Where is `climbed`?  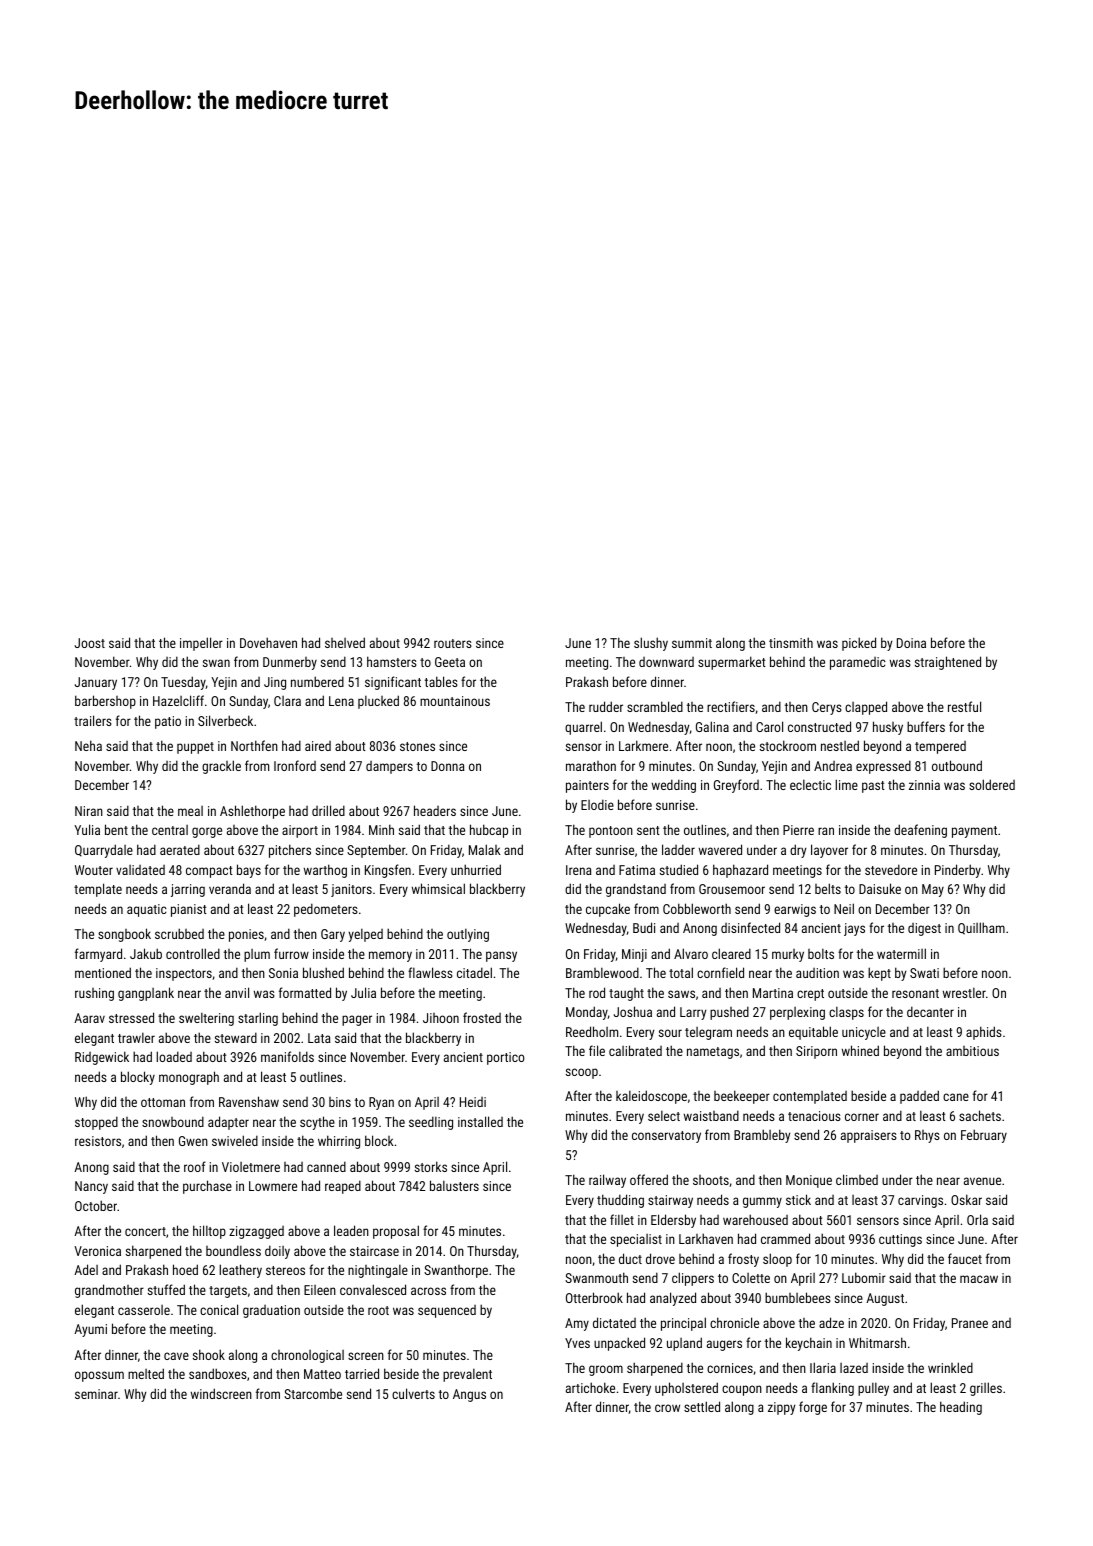 climbed is located at coordinates (857, 1179).
